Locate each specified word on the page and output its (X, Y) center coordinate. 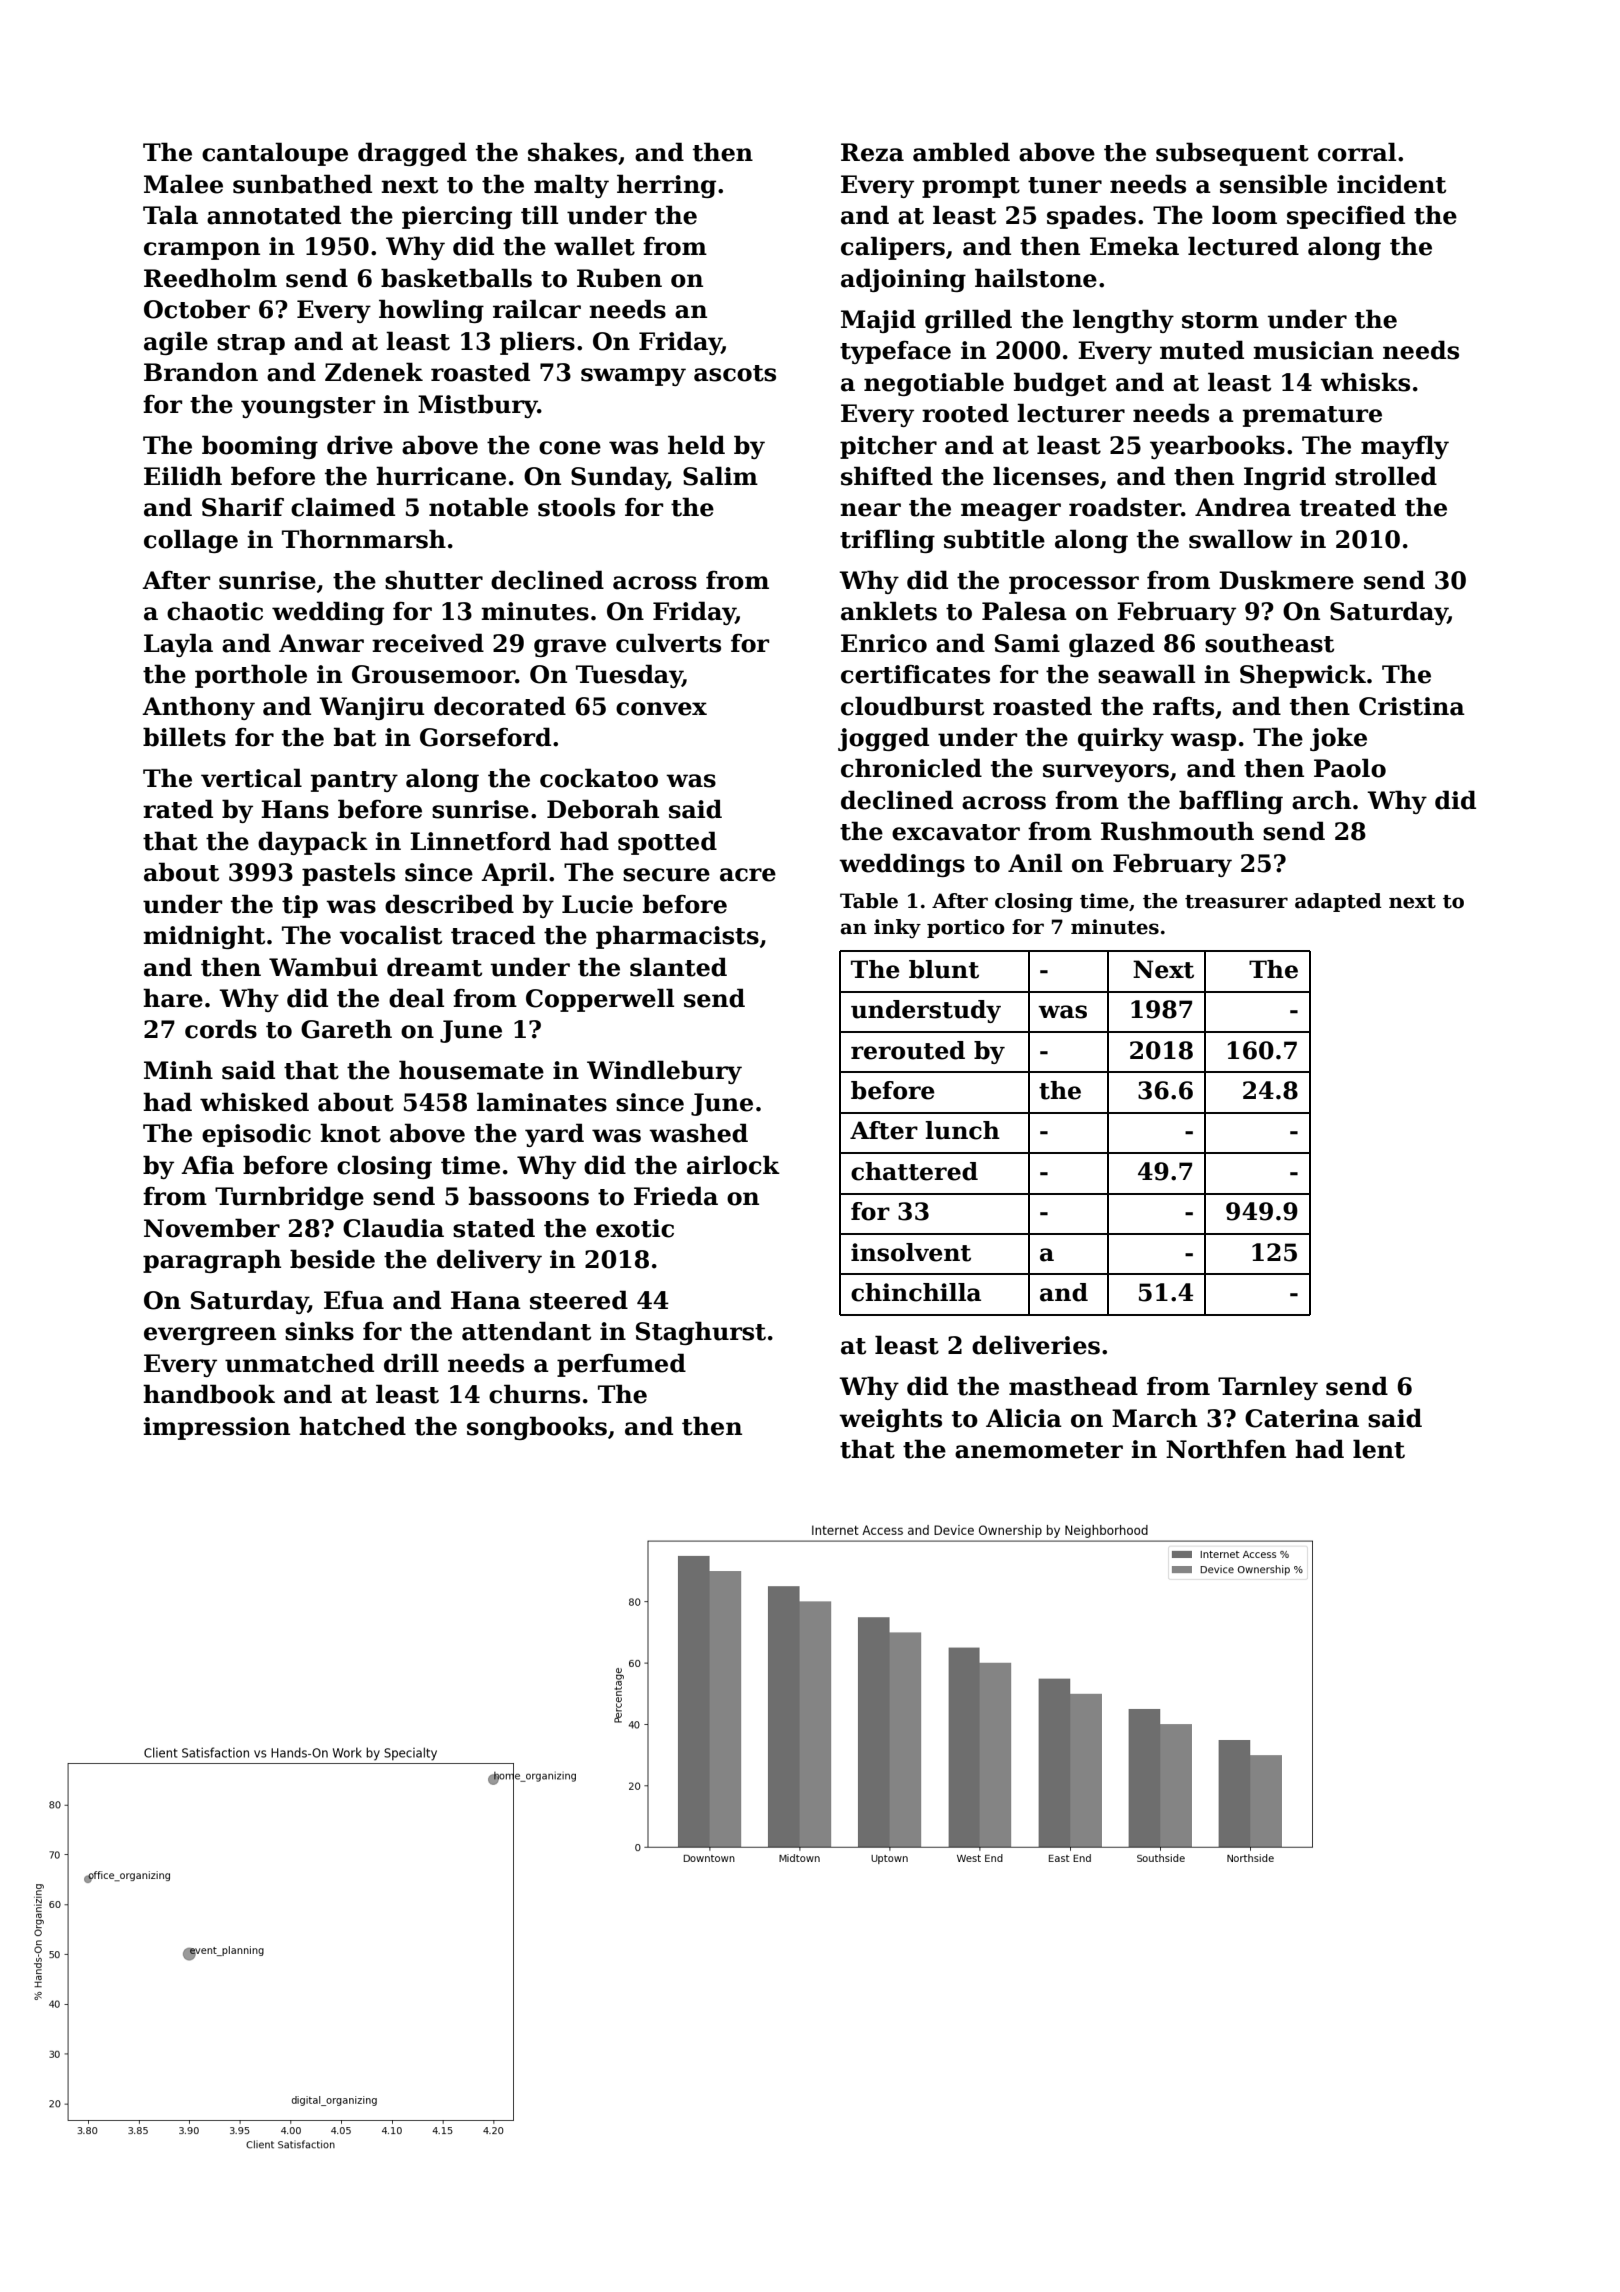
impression (216, 1428)
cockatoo (599, 778)
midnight (204, 937)
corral (1357, 152)
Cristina (1412, 706)
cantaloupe (275, 154)
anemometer (1039, 1450)
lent (1379, 1449)
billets (184, 737)
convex (661, 709)
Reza (872, 152)
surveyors (1106, 773)
